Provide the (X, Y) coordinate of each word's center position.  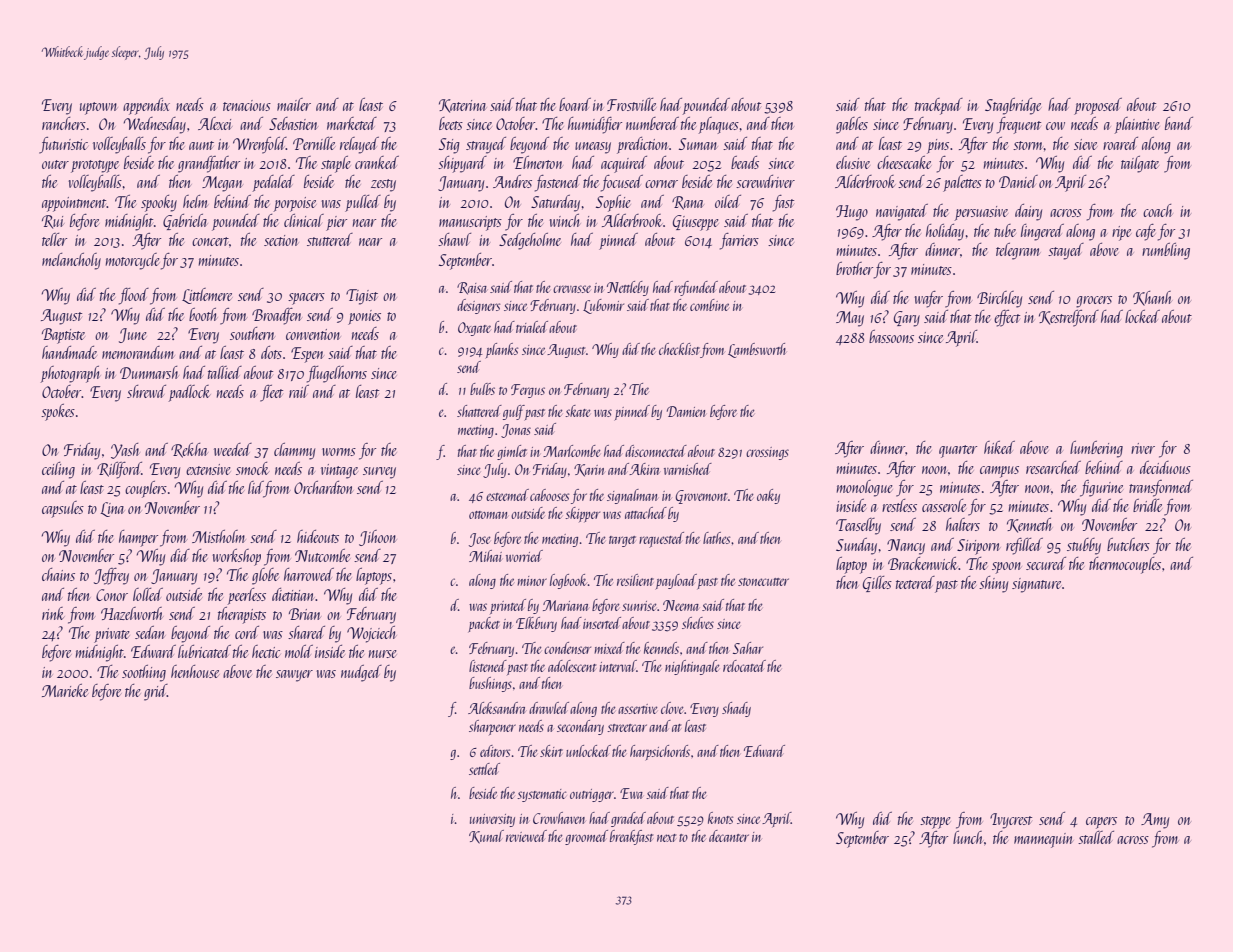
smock (252, 468)
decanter (729, 836)
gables (852, 125)
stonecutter (763, 582)
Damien (686, 411)
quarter (958, 451)
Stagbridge (1013, 106)
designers (478, 306)
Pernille (314, 143)
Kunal (486, 837)
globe (265, 576)
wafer (929, 299)
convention (313, 334)
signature (1036, 585)
